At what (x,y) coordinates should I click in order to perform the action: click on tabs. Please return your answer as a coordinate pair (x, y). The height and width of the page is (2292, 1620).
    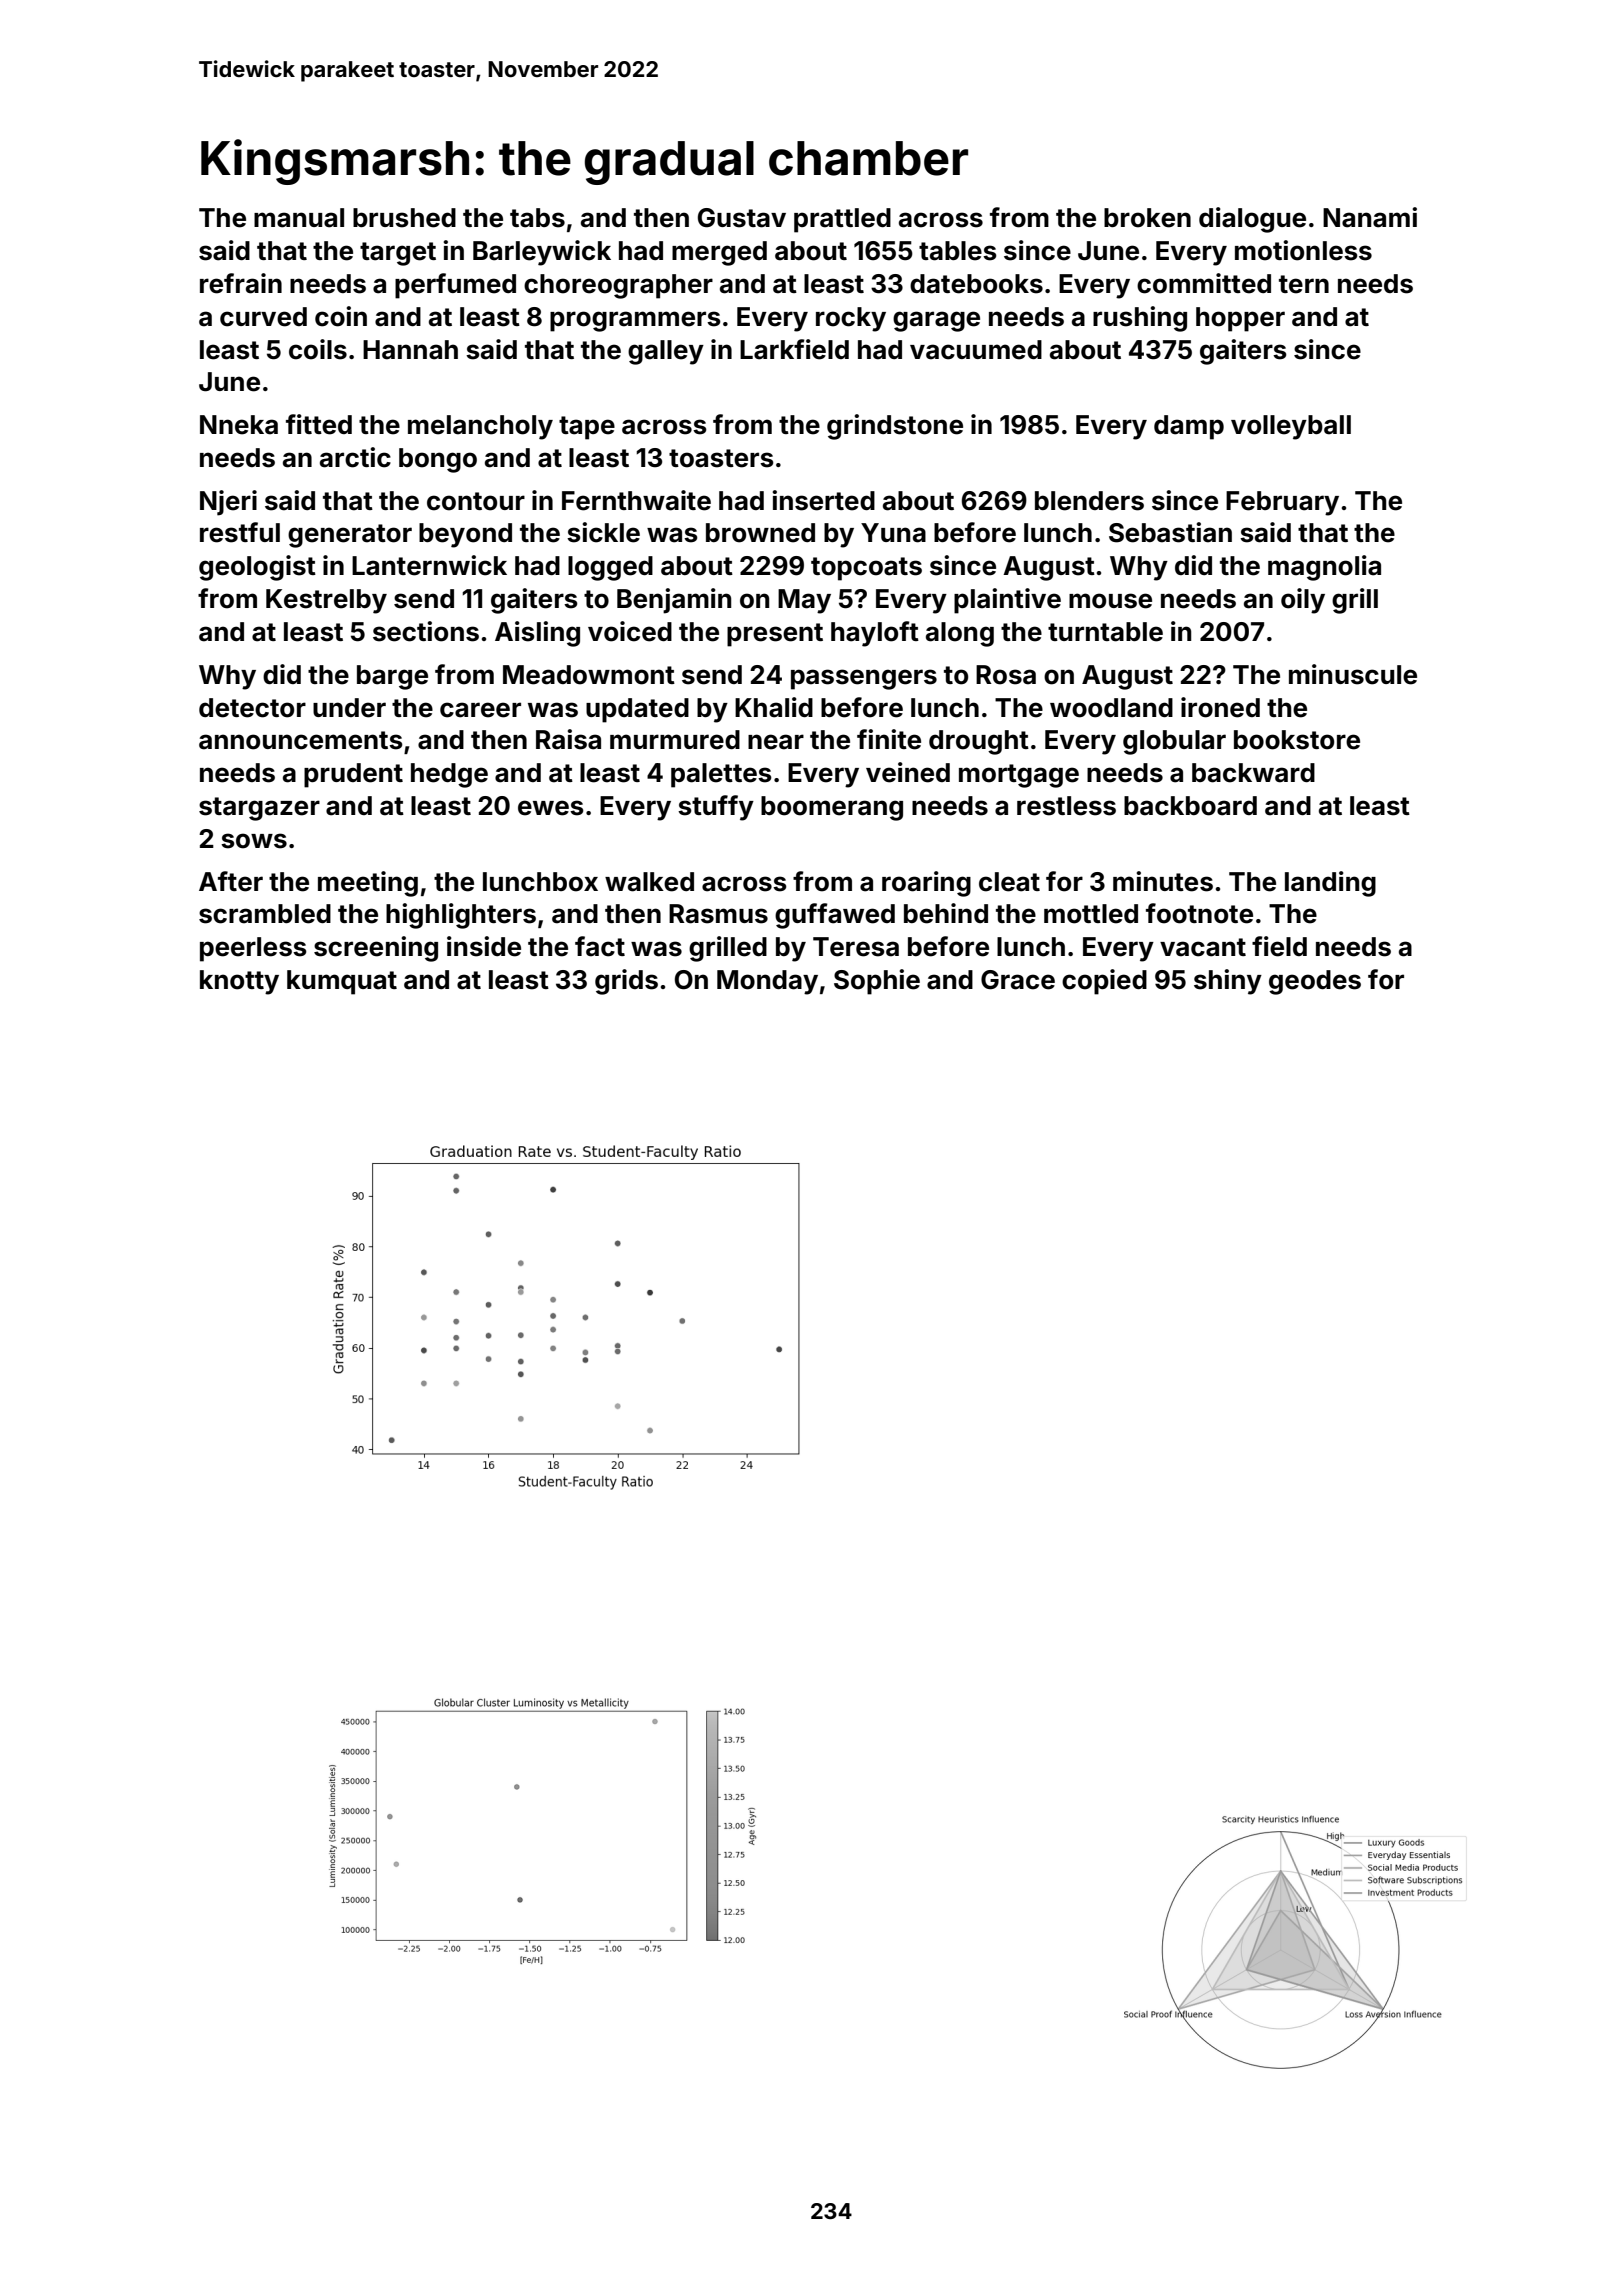
    Looking at the image, I should click on (537, 218).
